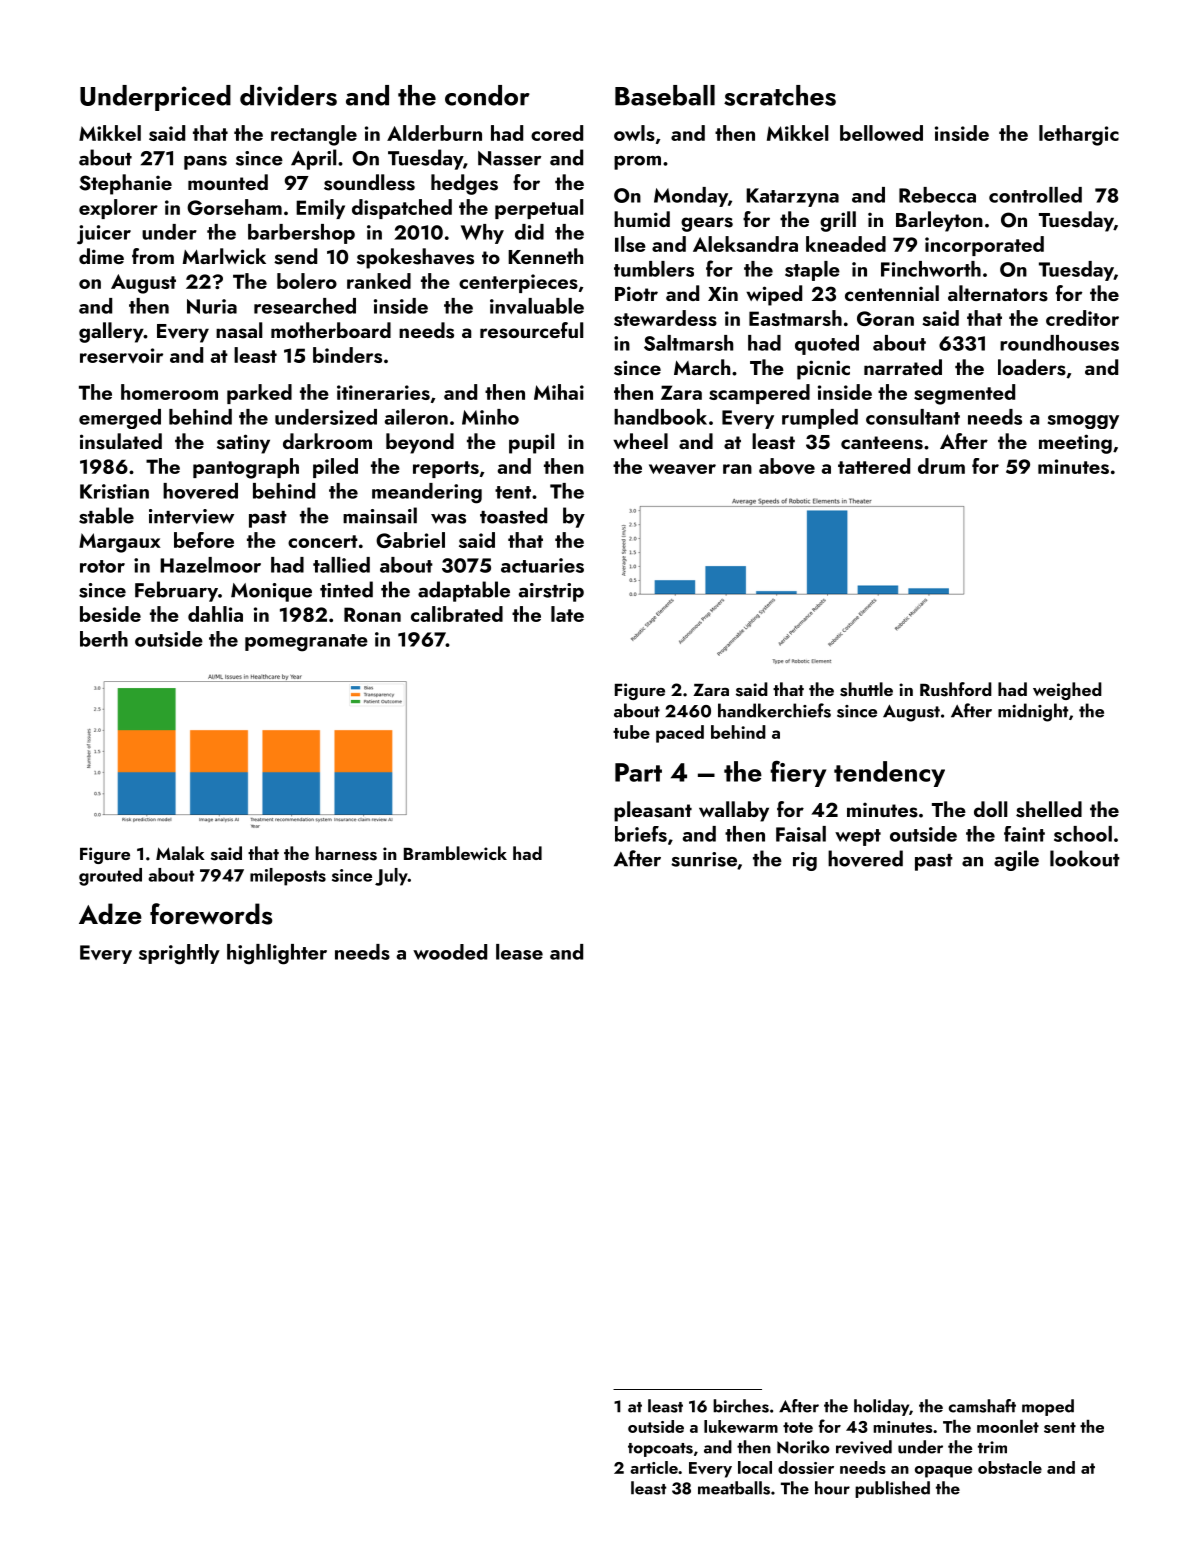 The width and height of the screenshot is (1198, 1550). Describe the element at coordinates (450, 952) in the screenshot. I see `wooded` at that location.
